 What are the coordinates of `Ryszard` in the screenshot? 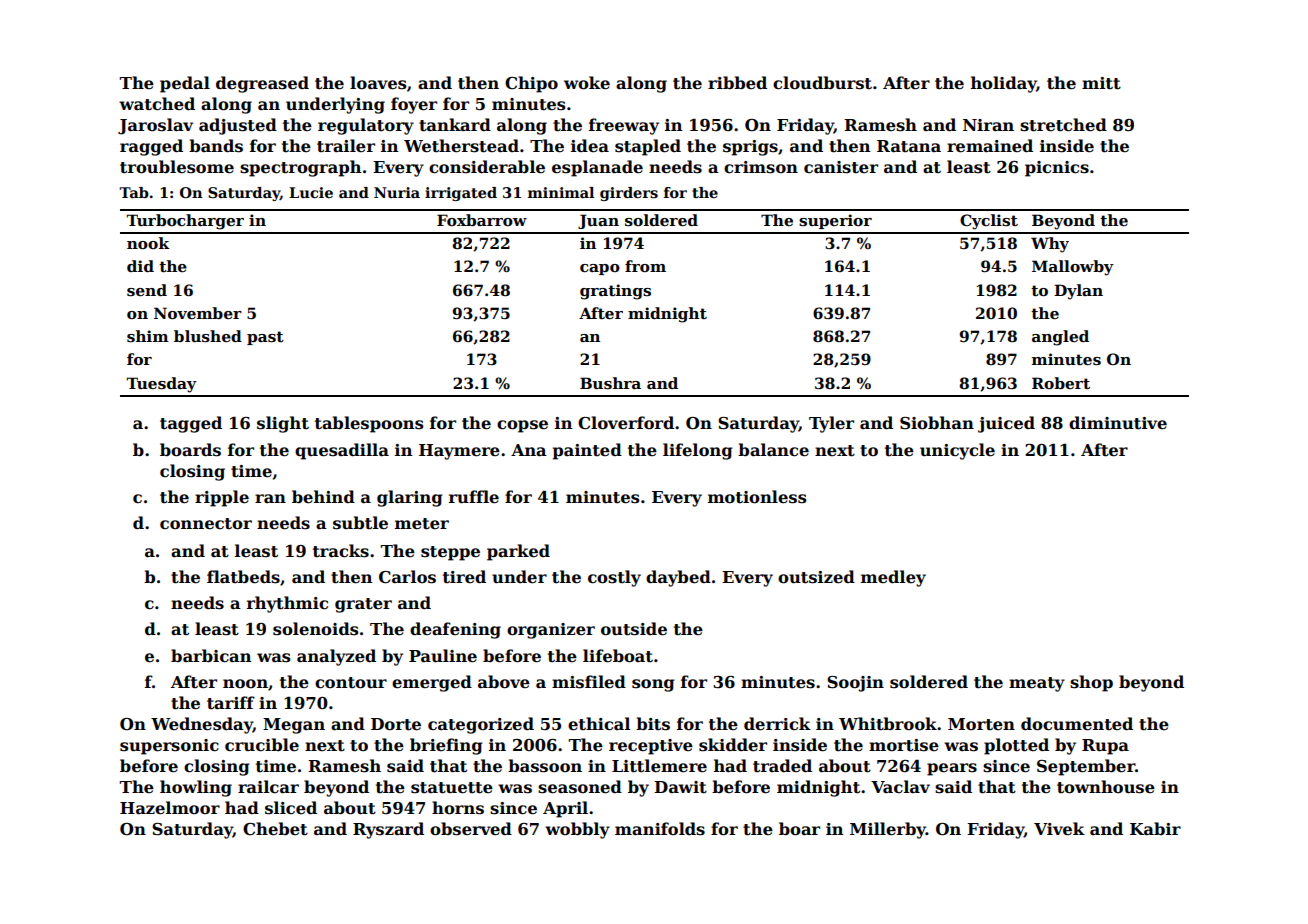 It's located at (388, 830).
